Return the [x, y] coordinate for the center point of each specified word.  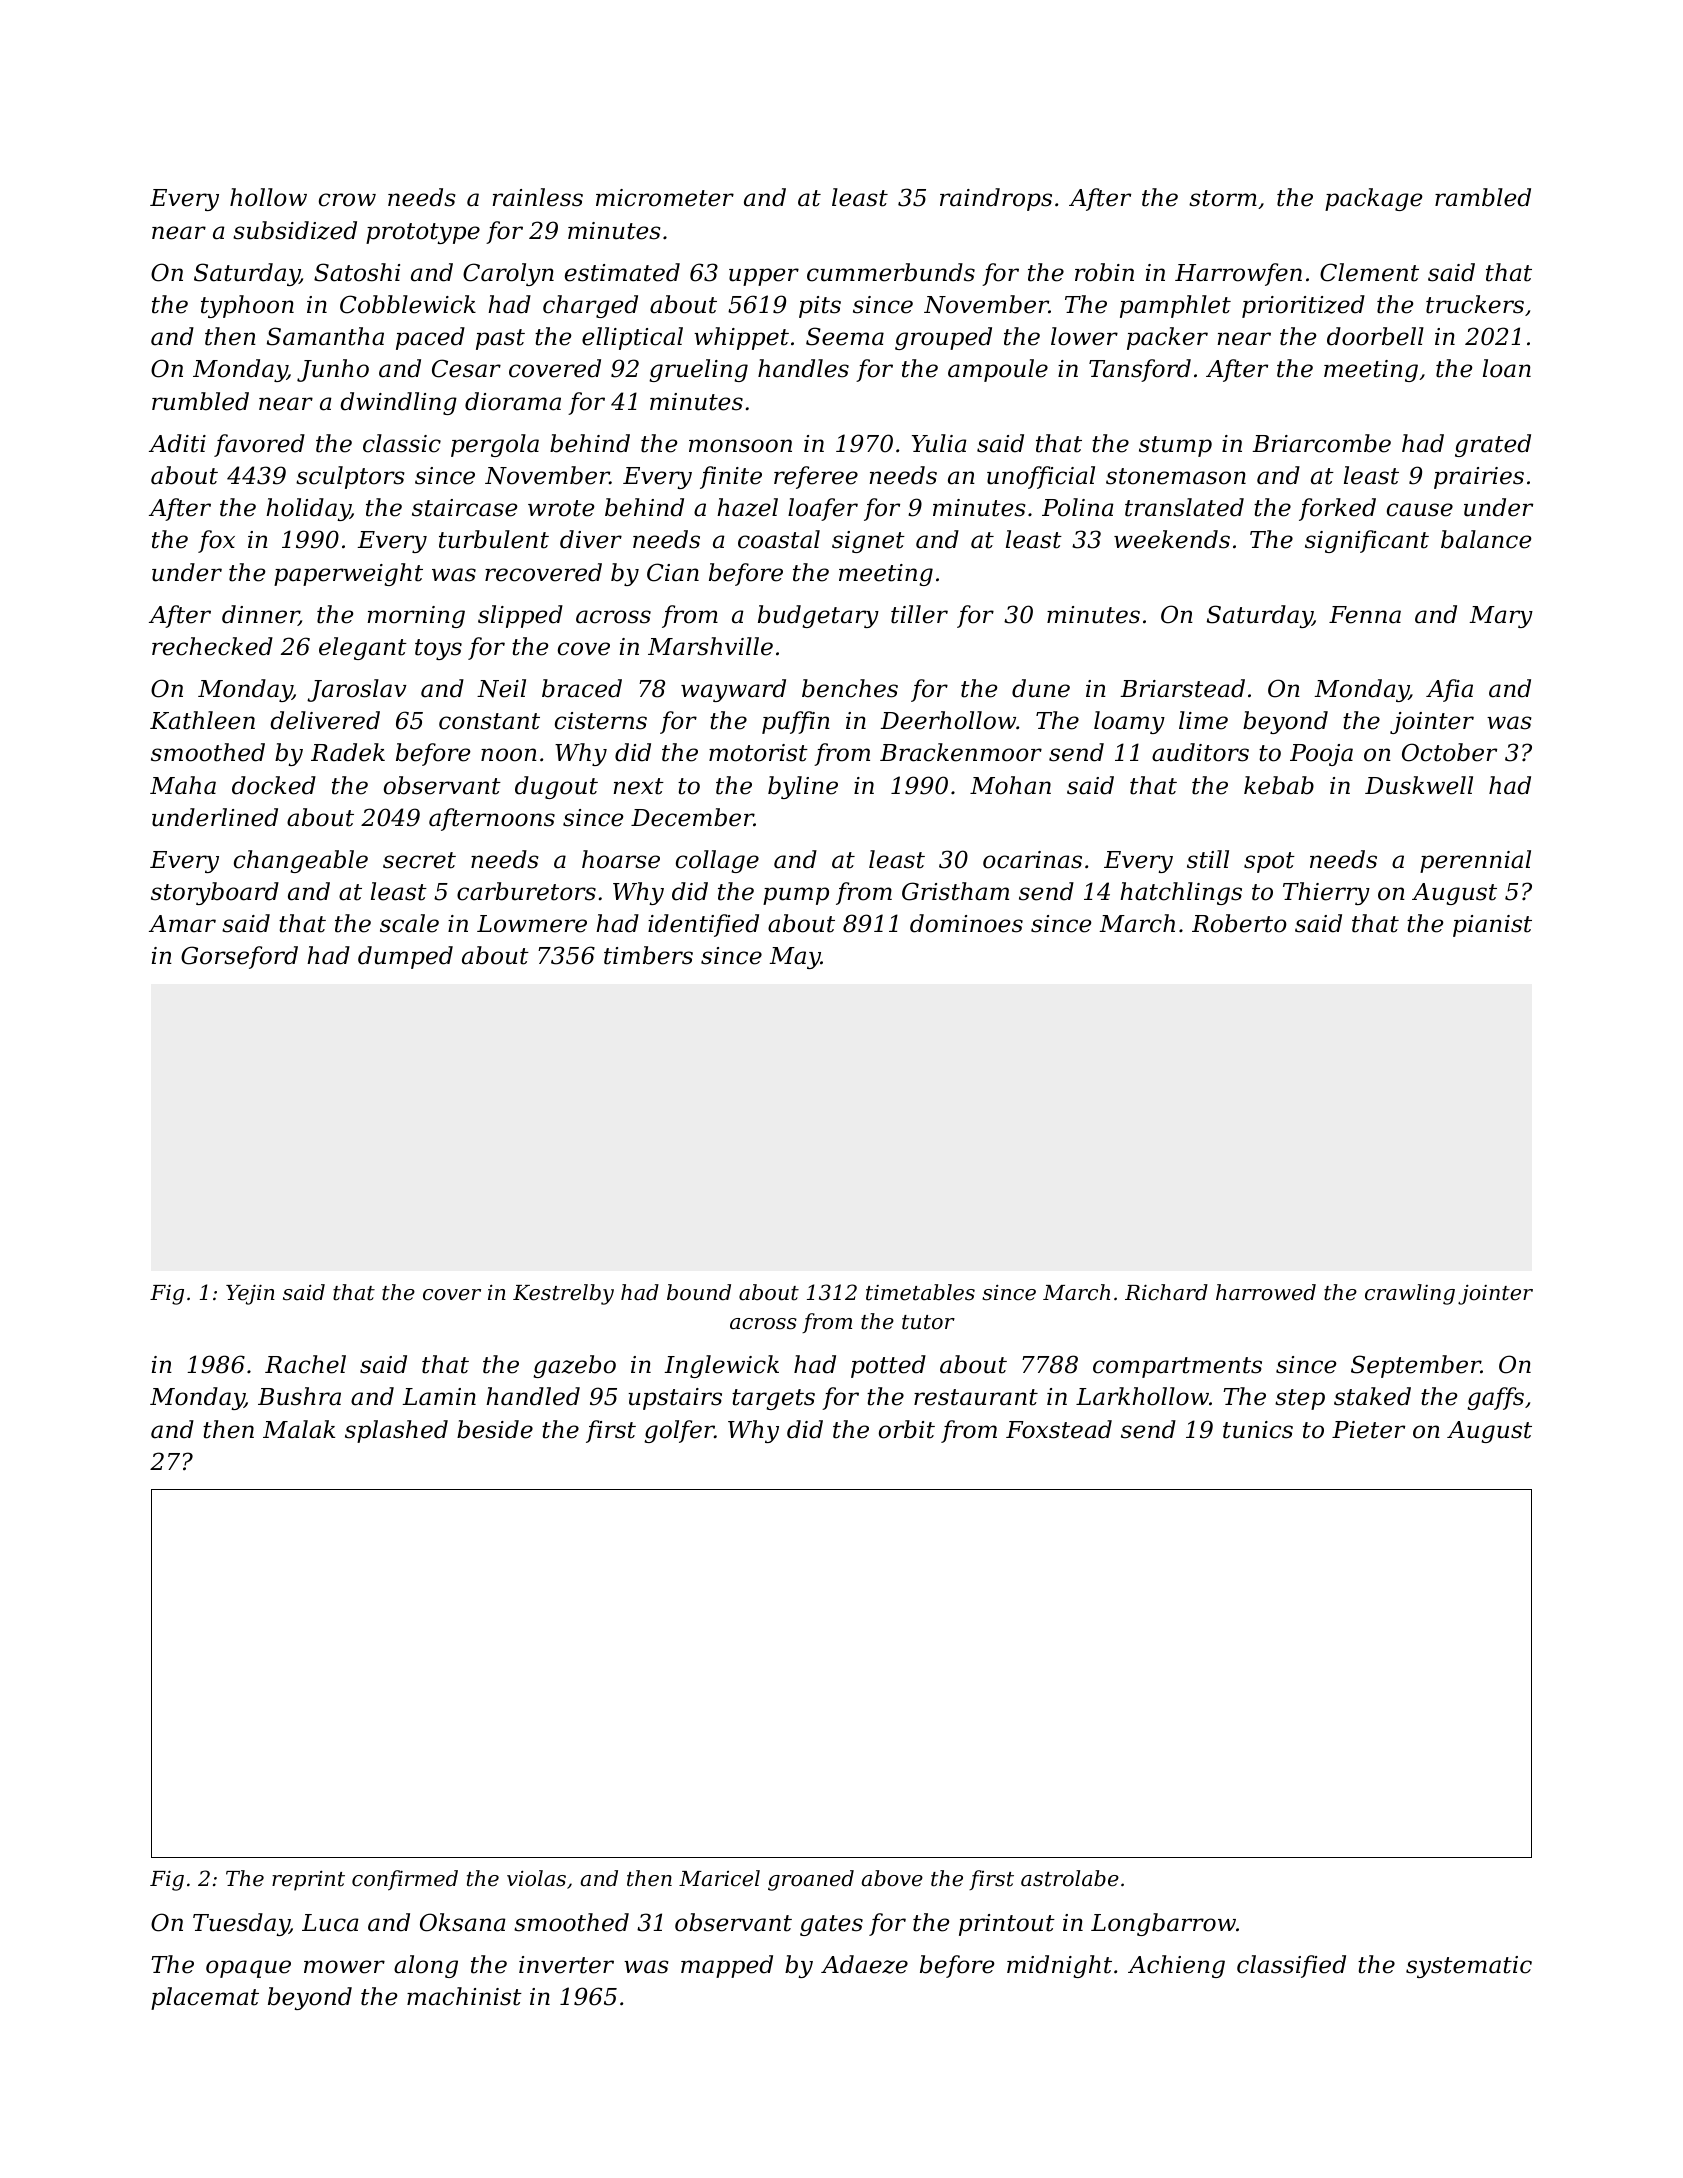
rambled [1483, 197]
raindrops [996, 199]
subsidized [295, 230]
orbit [907, 1429]
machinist [464, 1996]
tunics [1258, 1430]
